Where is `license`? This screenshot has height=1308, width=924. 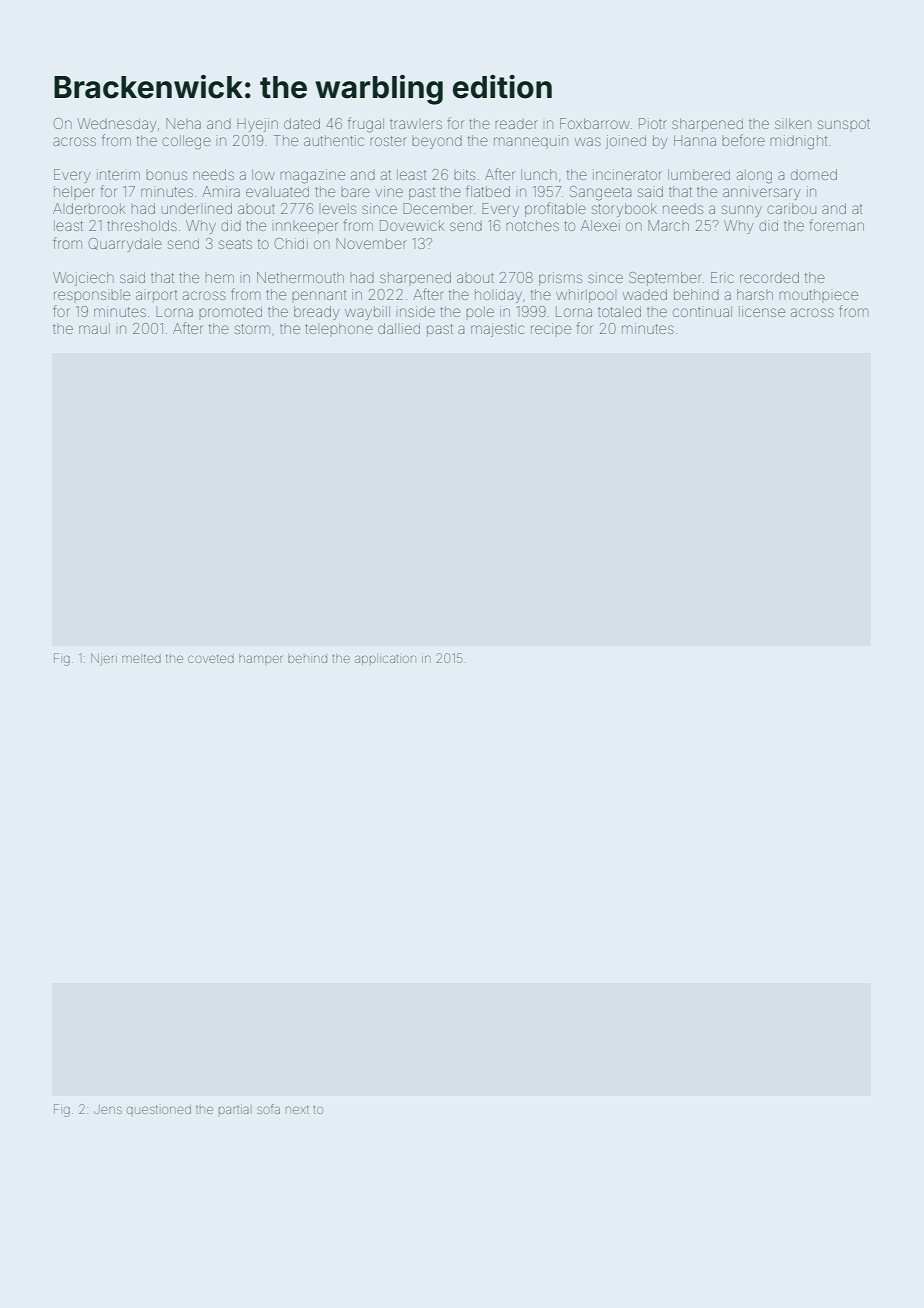 license is located at coordinates (762, 311).
